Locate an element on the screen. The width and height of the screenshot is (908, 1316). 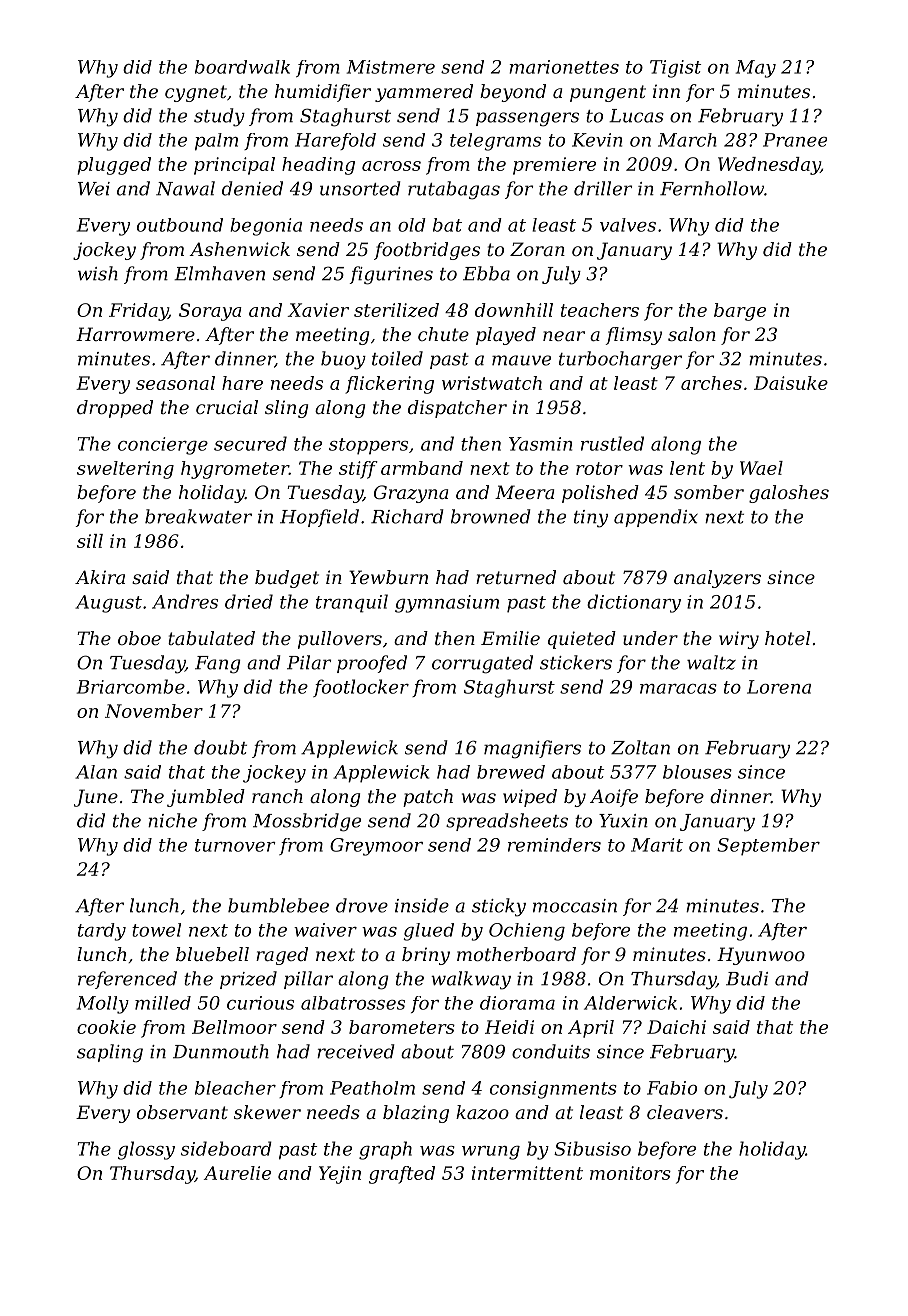
pungent is located at coordinates (608, 93).
